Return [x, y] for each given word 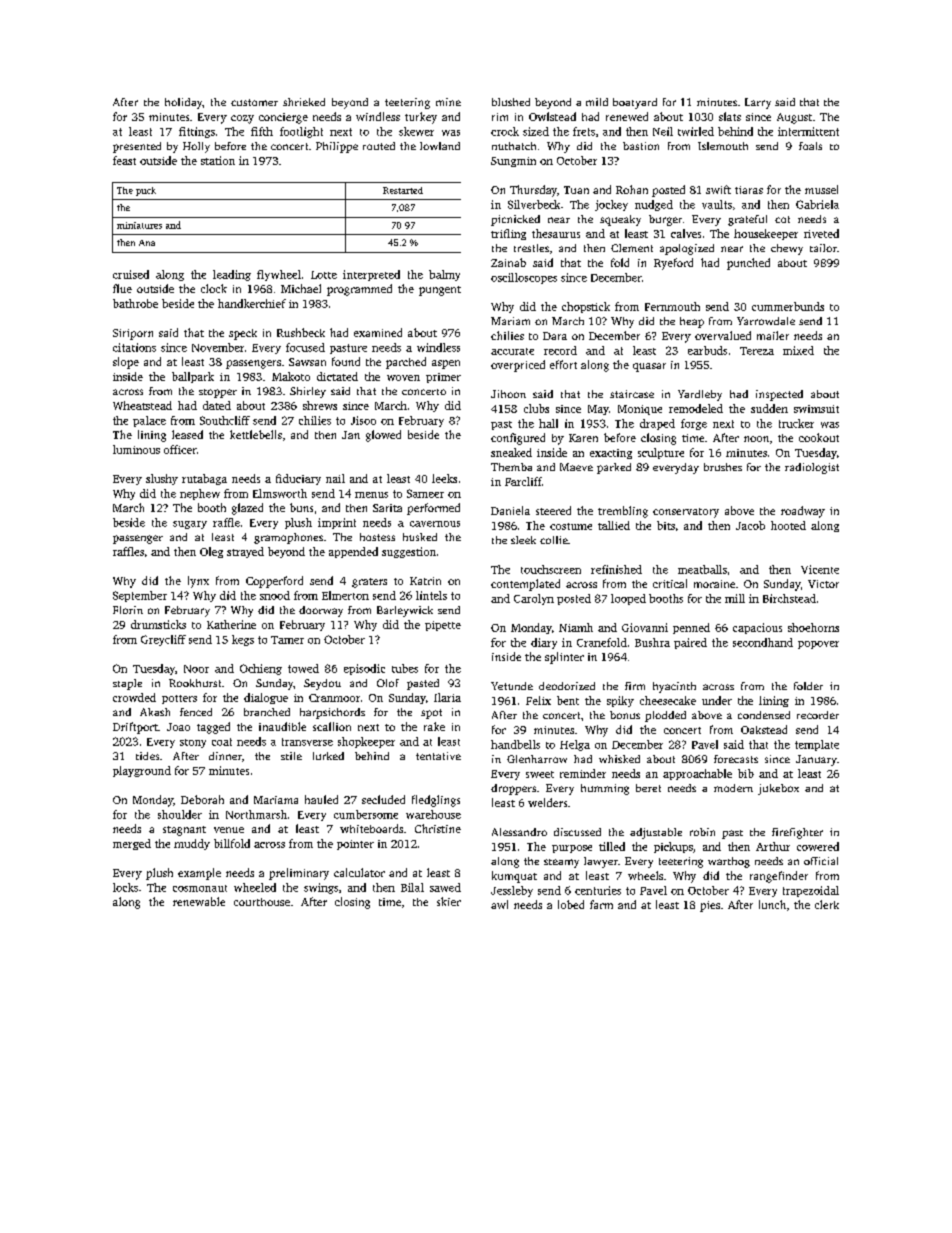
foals [810, 146]
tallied [614, 525]
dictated [337, 376]
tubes [405, 668]
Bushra [652, 642]
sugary [190, 525]
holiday [183, 103]
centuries [598, 890]
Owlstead [552, 116]
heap [692, 322]
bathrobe [135, 303]
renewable [199, 901]
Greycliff [163, 640]
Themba [511, 467]
